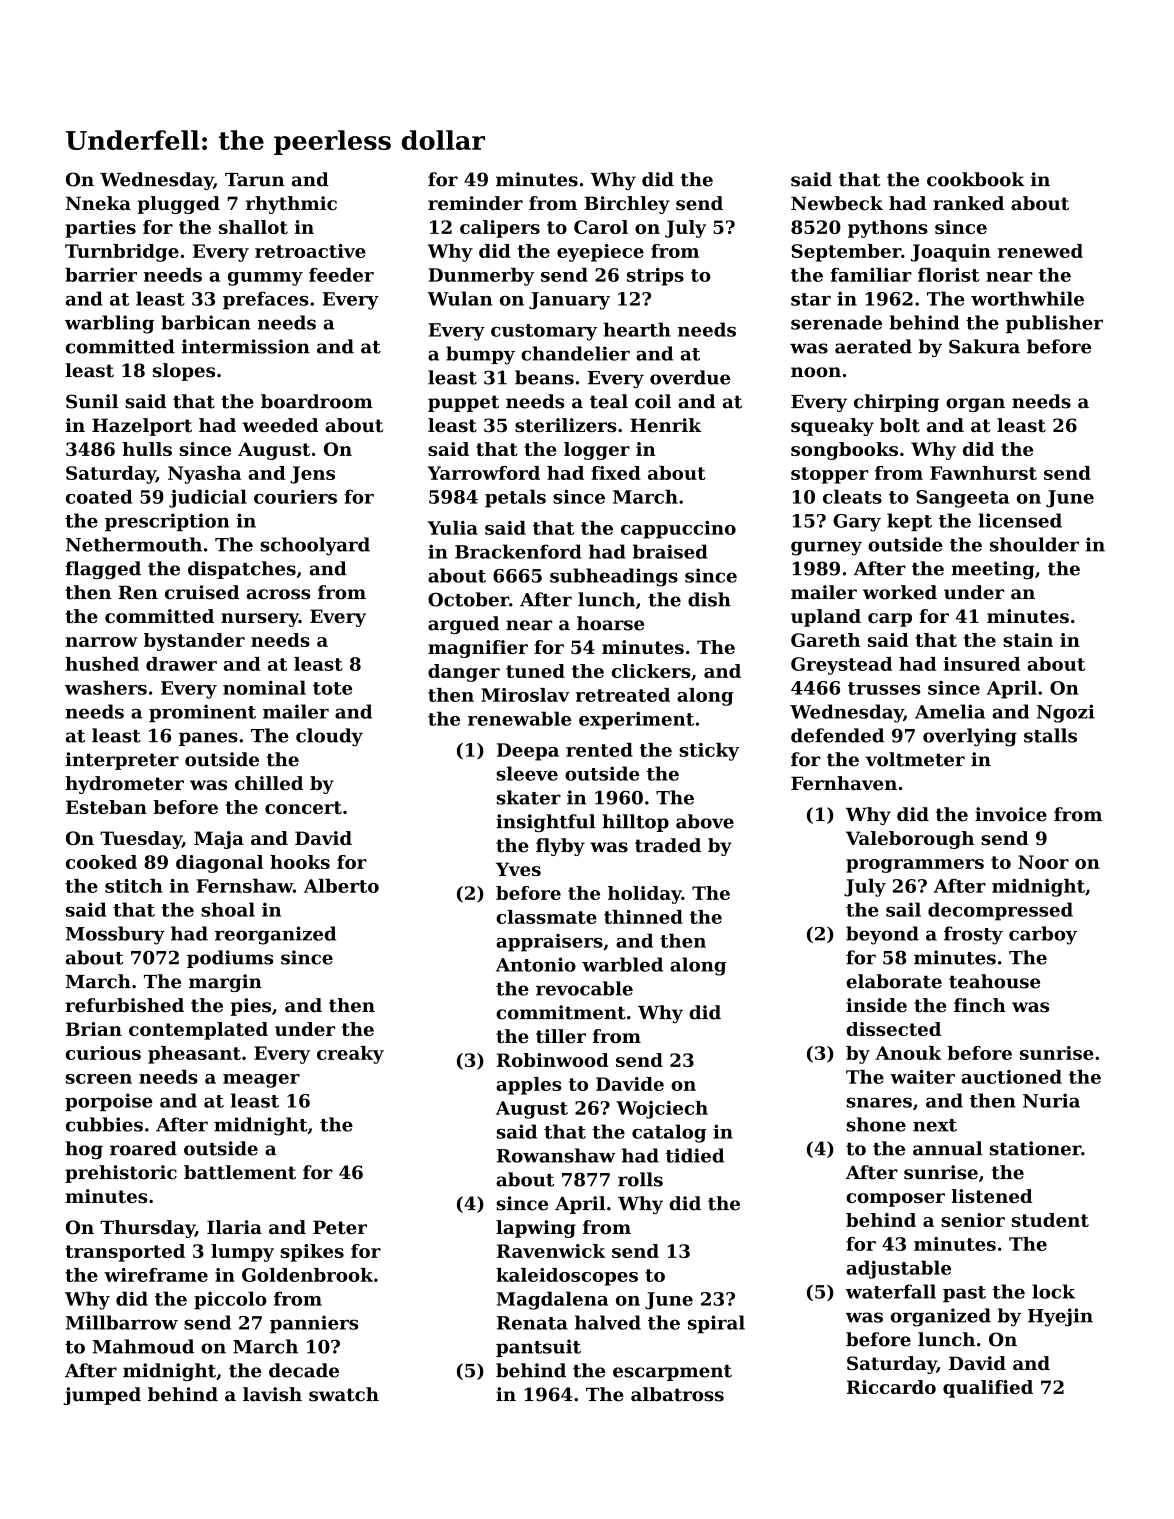 This screenshot has height=1519, width=1174. Describe the element at coordinates (101, 642) in the screenshot. I see `narrow` at that location.
